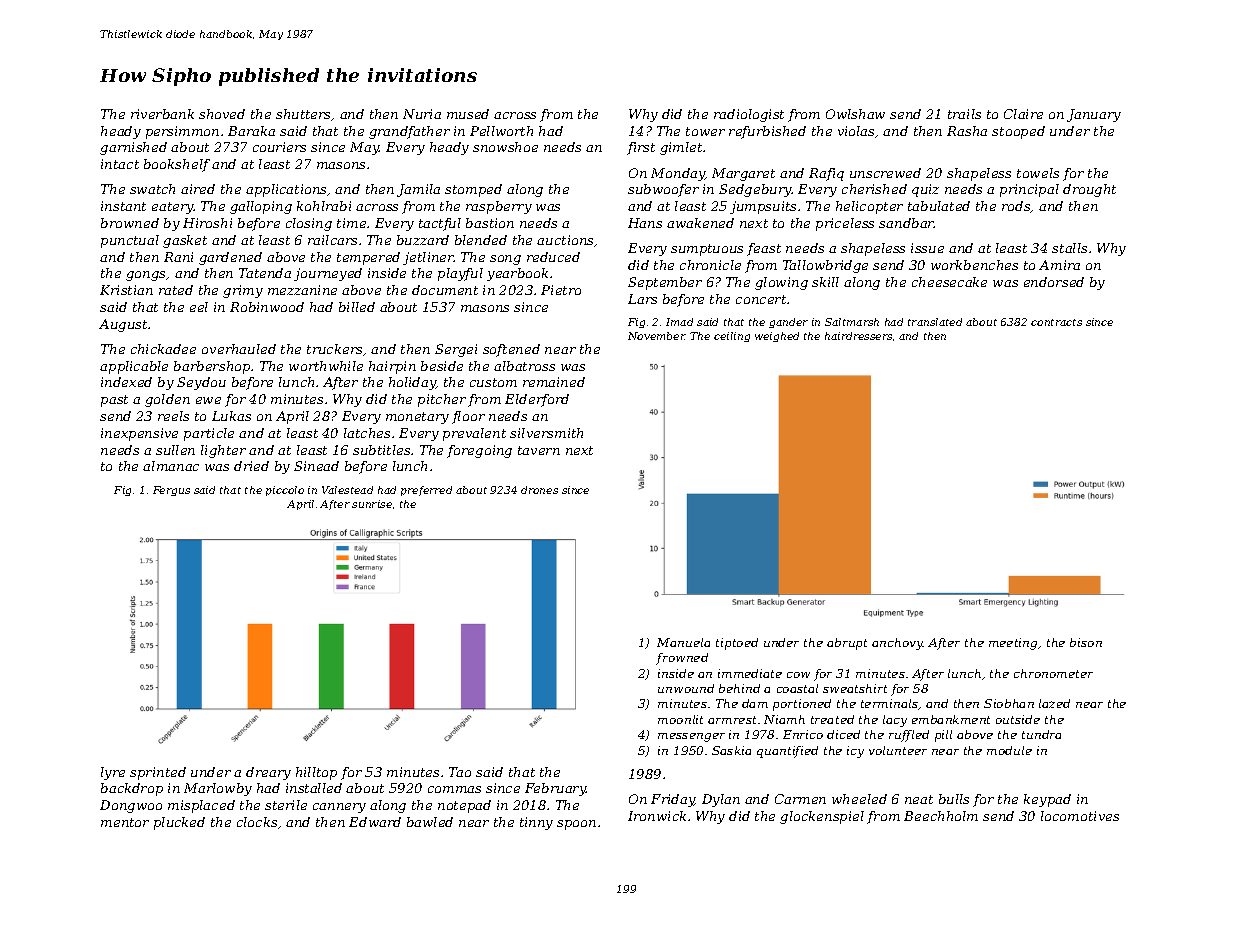  What do you see at coordinates (231, 416) in the screenshot?
I see `Lukas` at bounding box center [231, 416].
